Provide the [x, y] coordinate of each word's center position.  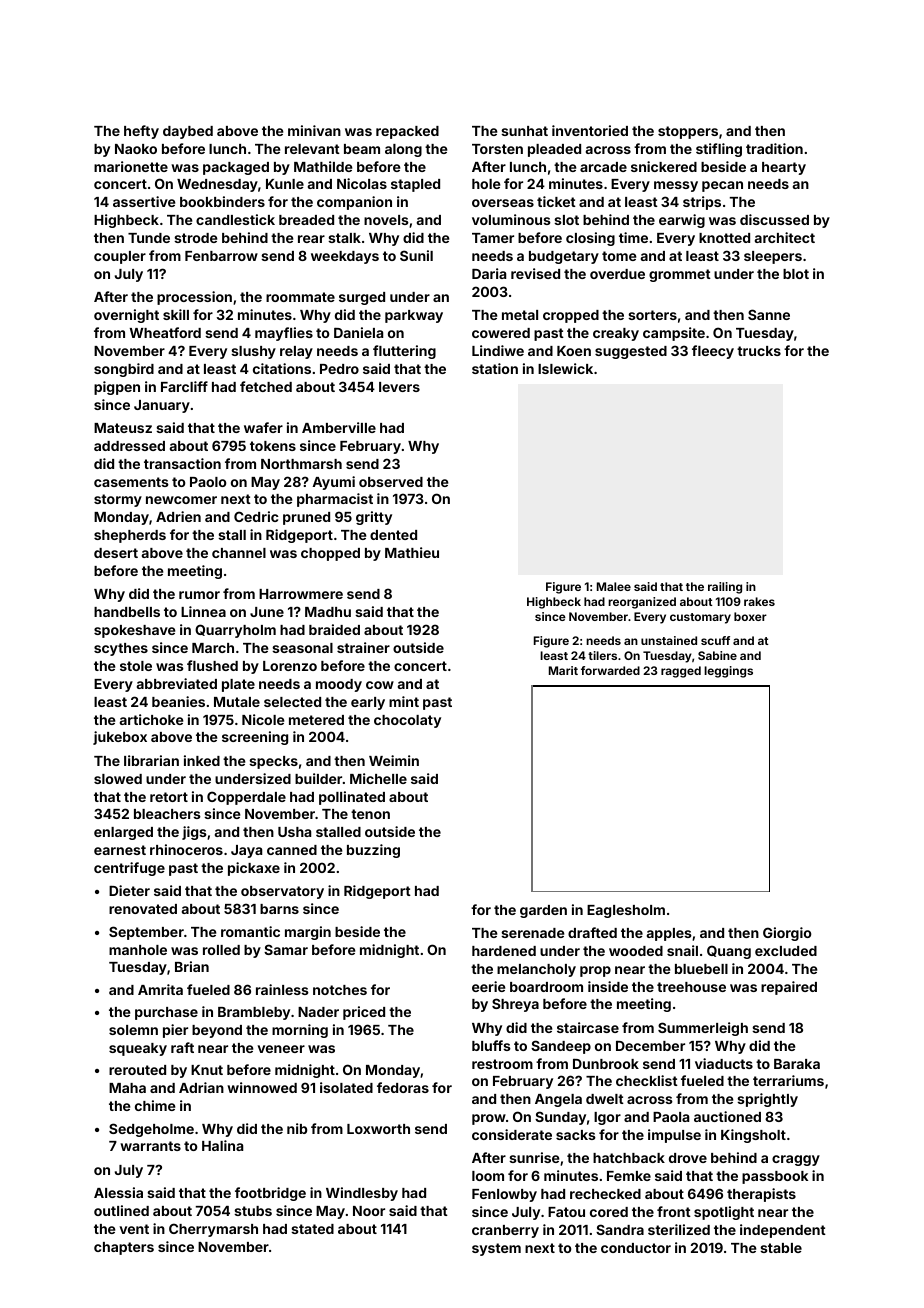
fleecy [713, 352]
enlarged [123, 833]
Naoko [136, 149]
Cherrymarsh [213, 1230]
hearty [784, 168]
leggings [728, 672]
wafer [263, 427]
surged [362, 298]
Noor [369, 1211]
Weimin [394, 760]
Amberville [339, 427]
